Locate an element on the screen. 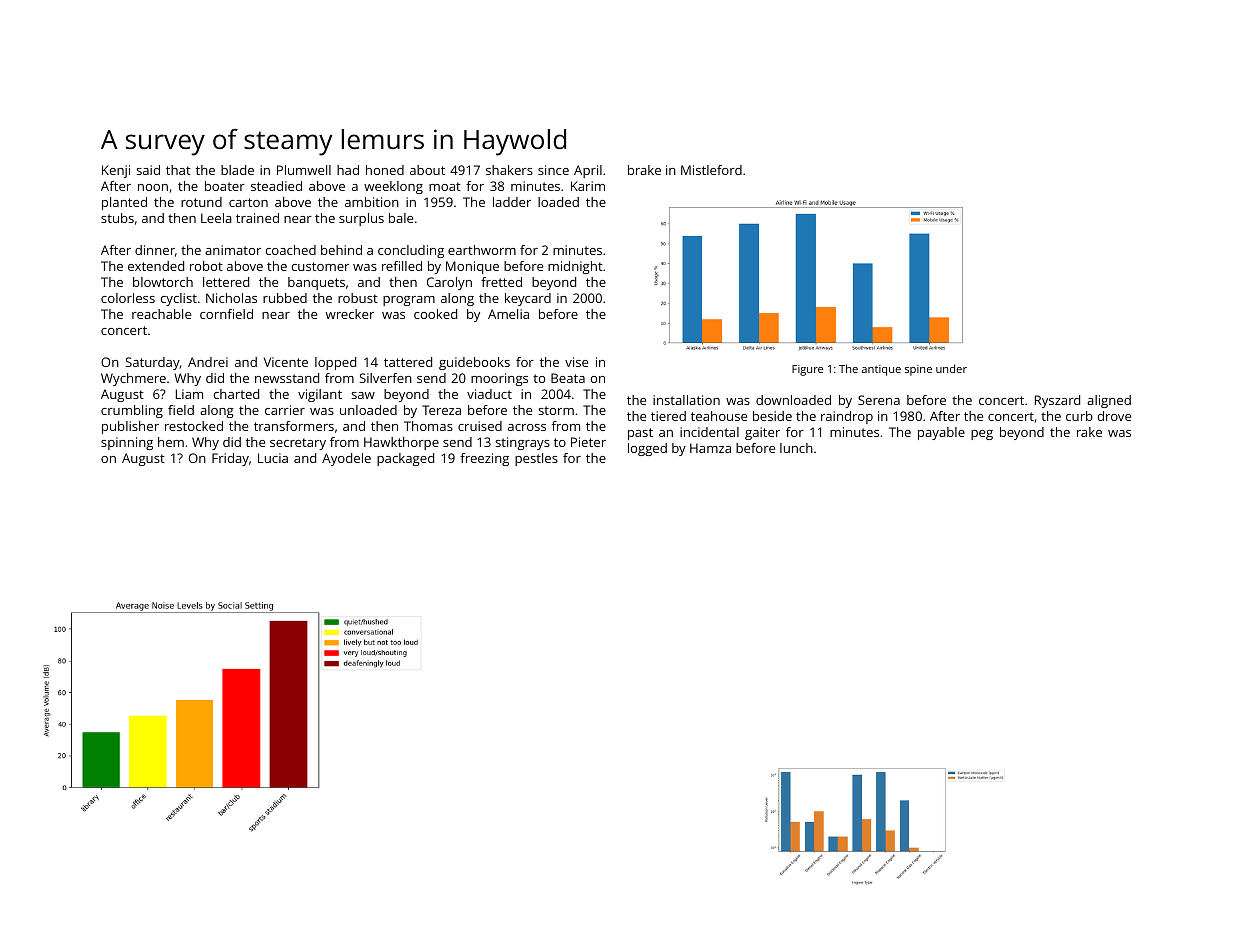 The image size is (1233, 952). blade is located at coordinates (237, 170).
